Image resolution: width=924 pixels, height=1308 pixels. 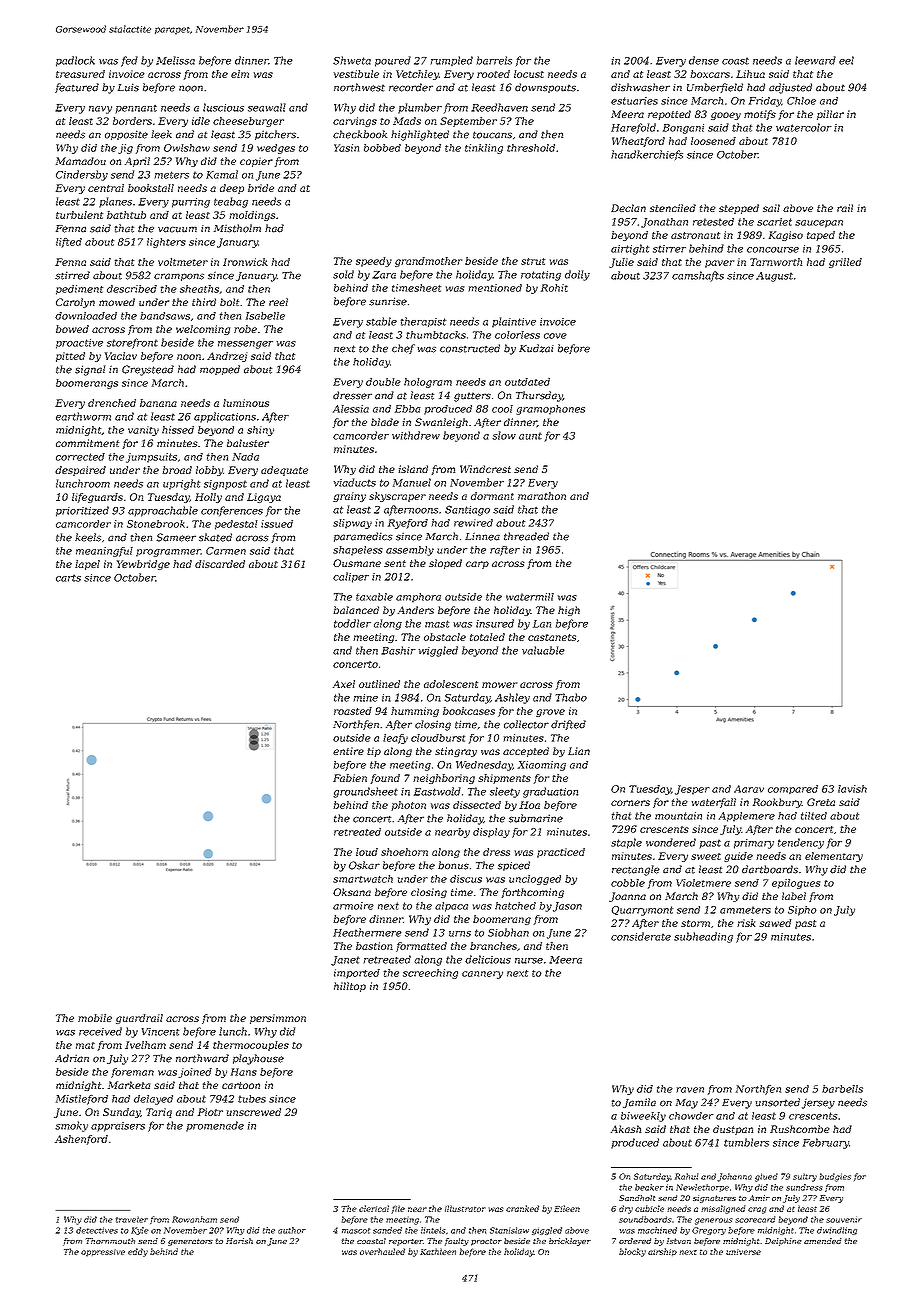 I want to click on Kathleen, so click(x=438, y=1251).
